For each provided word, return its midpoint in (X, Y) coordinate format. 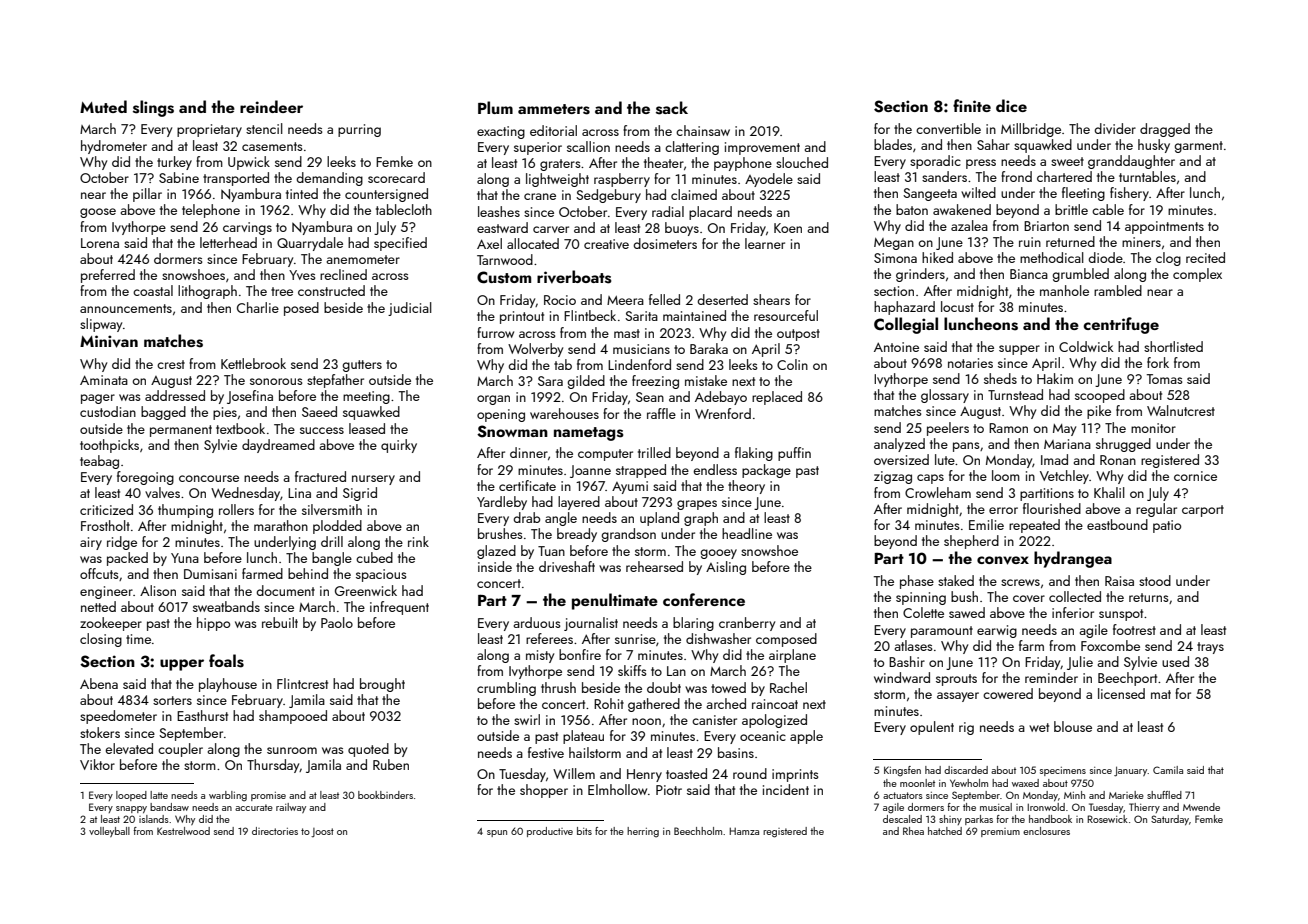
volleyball (109, 832)
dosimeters (665, 243)
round (750, 773)
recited (1205, 257)
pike (1099, 412)
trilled (654, 452)
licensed (1121, 693)
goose (98, 213)
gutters (362, 366)
